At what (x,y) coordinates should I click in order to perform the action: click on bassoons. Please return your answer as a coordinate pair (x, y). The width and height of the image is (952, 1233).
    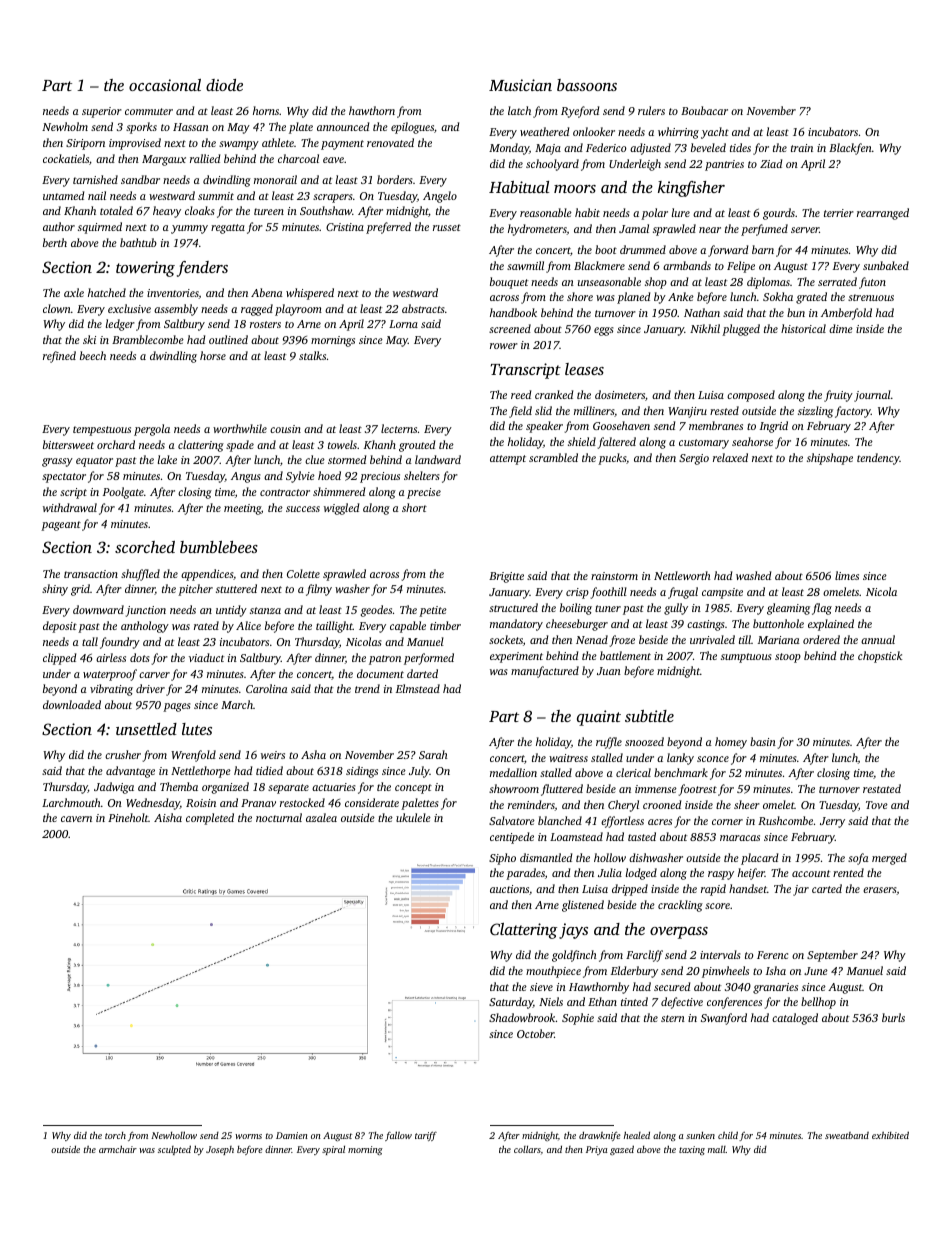
    Looking at the image, I should click on (587, 85).
